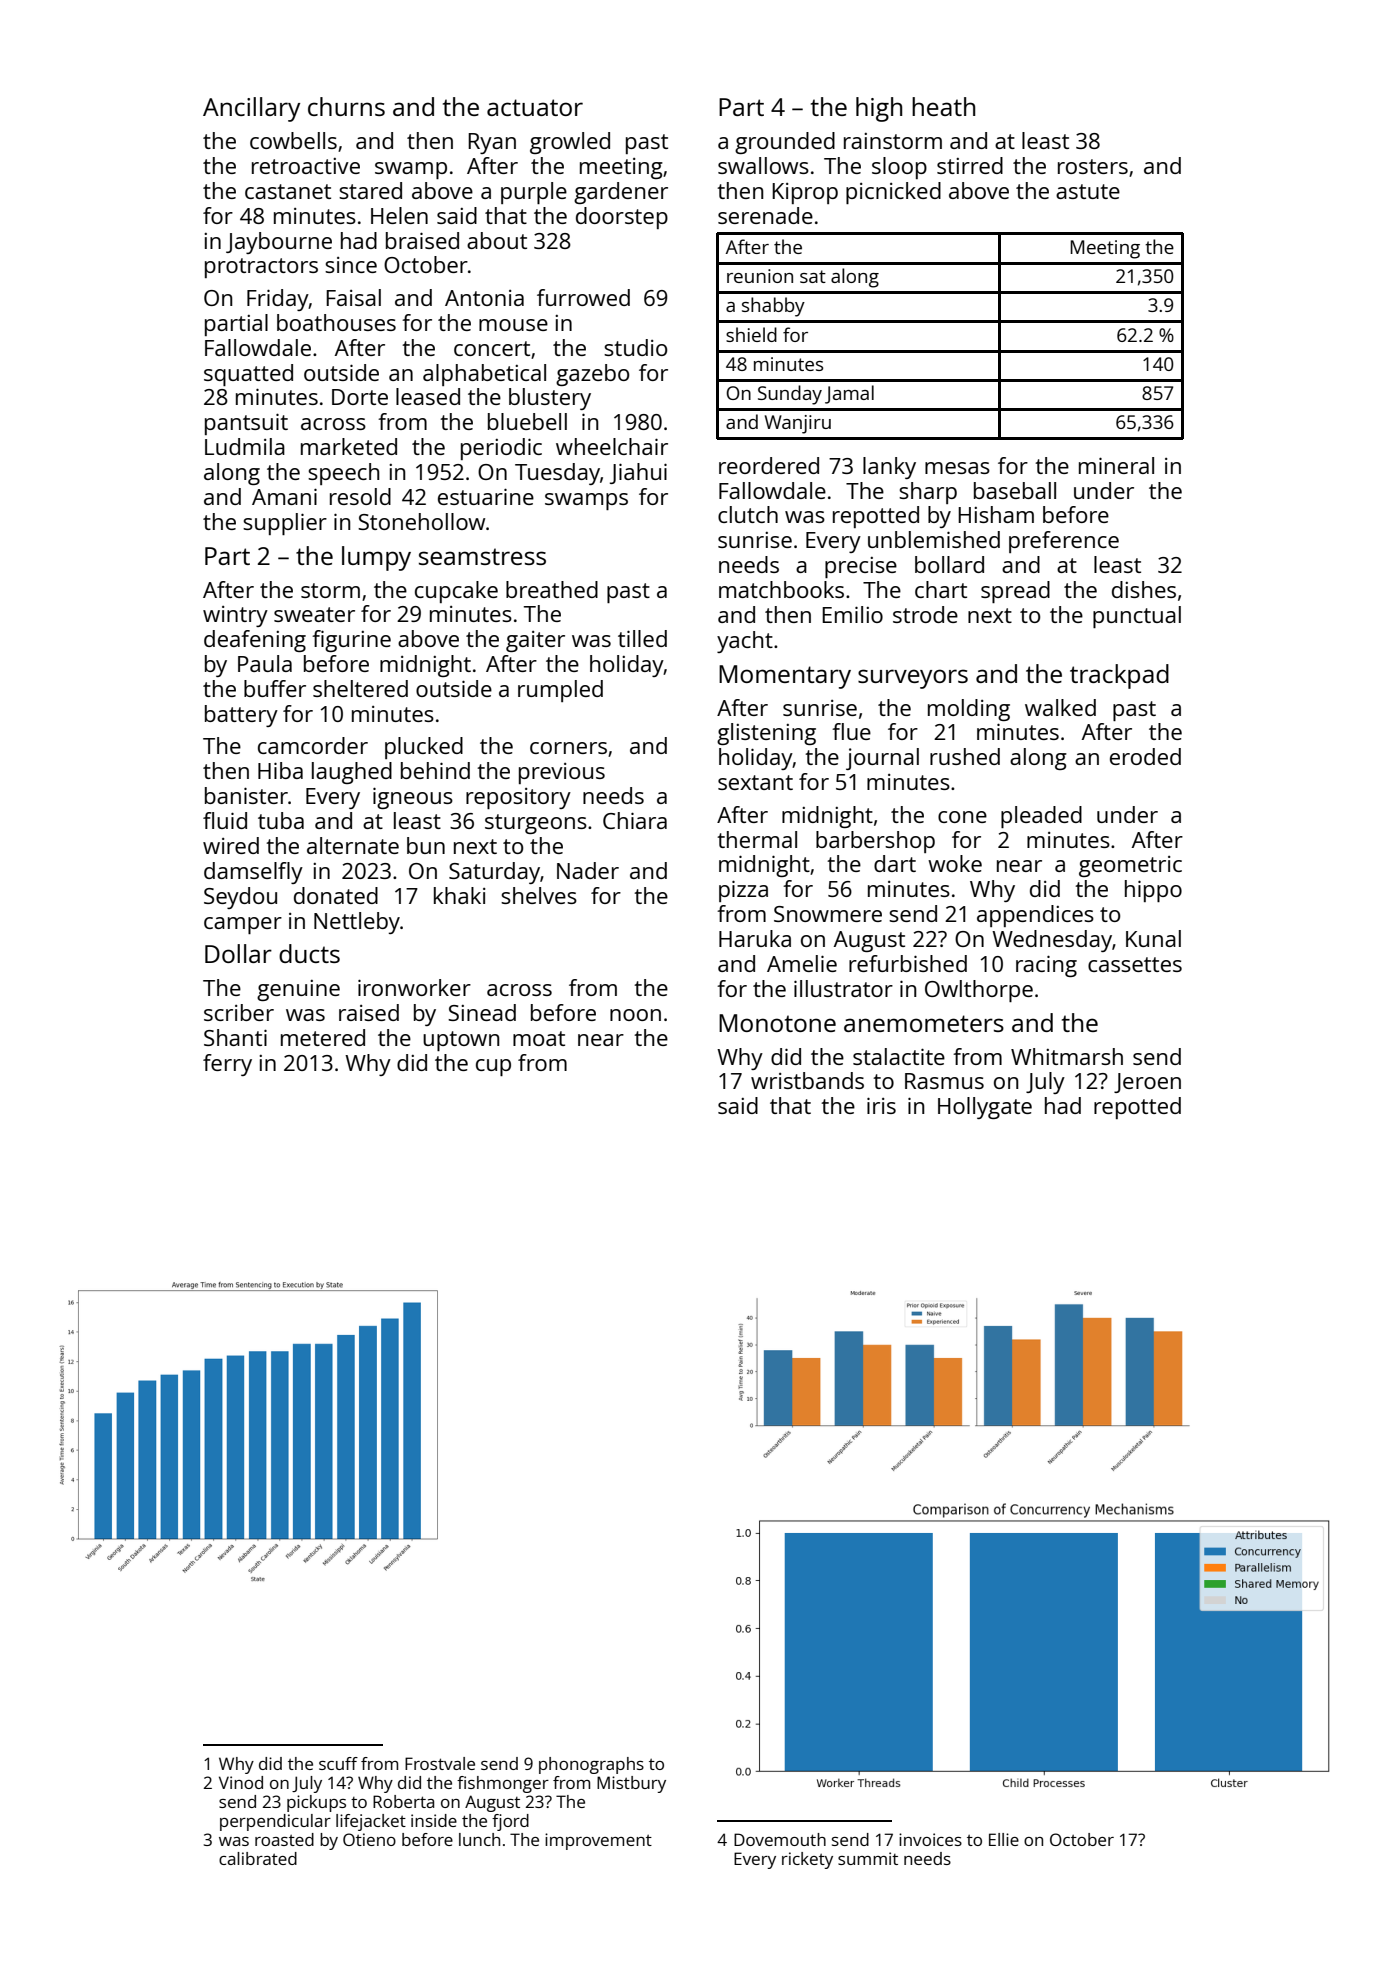 This document has width=1386, height=1969. I want to click on Emilio, so click(852, 614).
